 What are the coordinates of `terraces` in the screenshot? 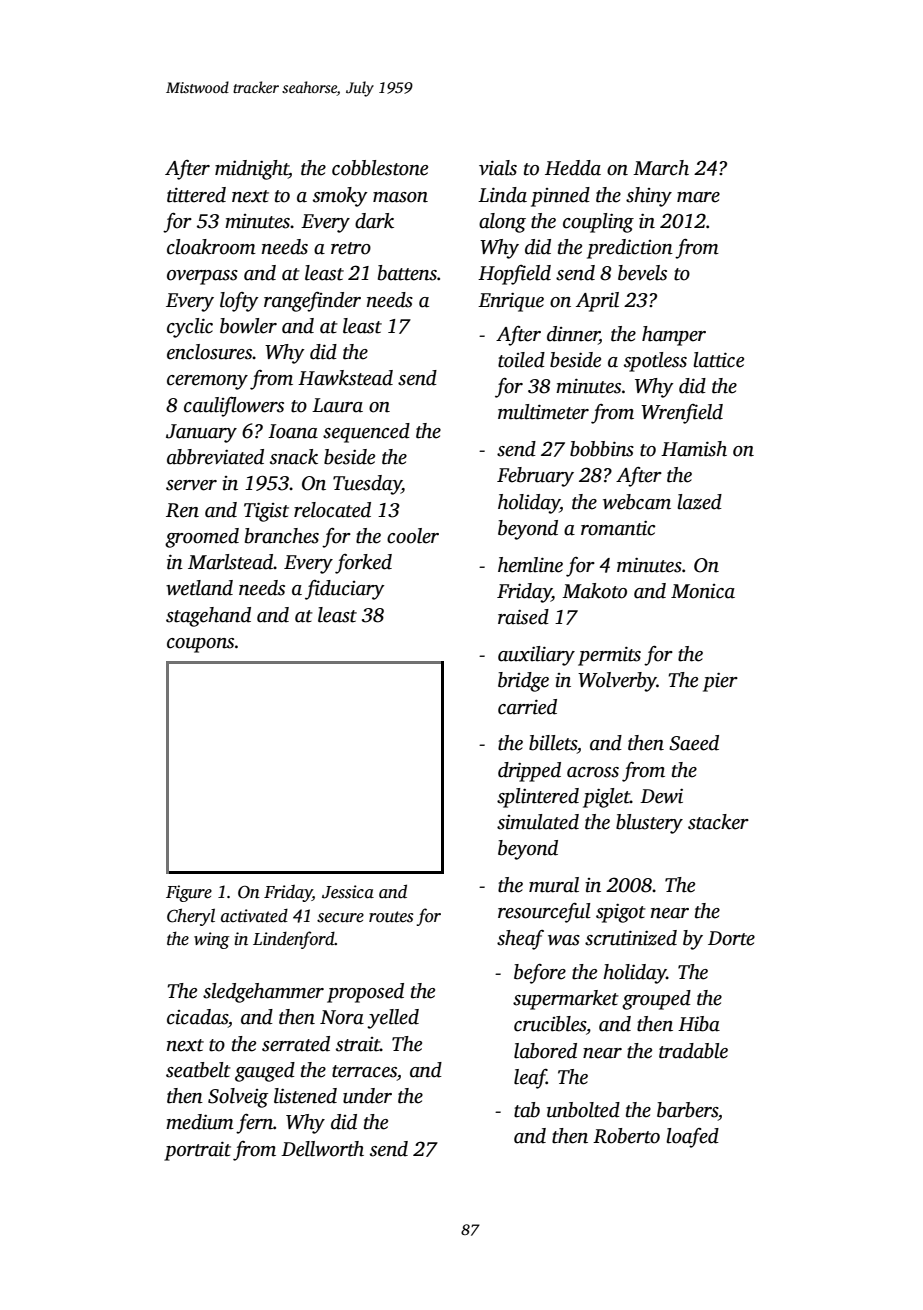 It's located at (364, 1071).
